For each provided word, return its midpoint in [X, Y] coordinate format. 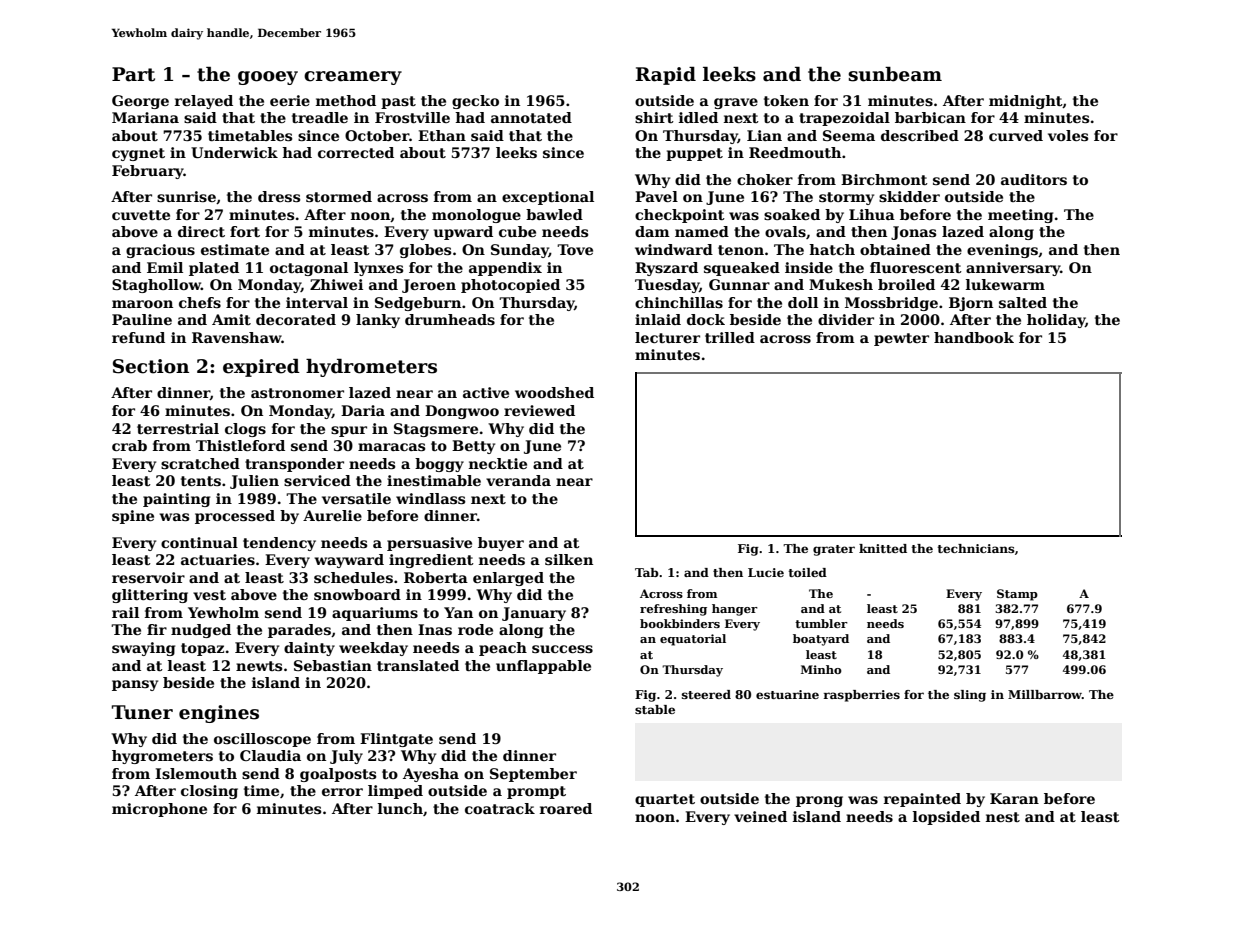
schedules [353, 577]
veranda [518, 480]
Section [151, 366]
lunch [400, 808]
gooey [268, 78]
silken [569, 559]
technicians [976, 548]
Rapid [666, 76]
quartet [665, 800]
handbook [974, 337]
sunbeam [895, 74]
